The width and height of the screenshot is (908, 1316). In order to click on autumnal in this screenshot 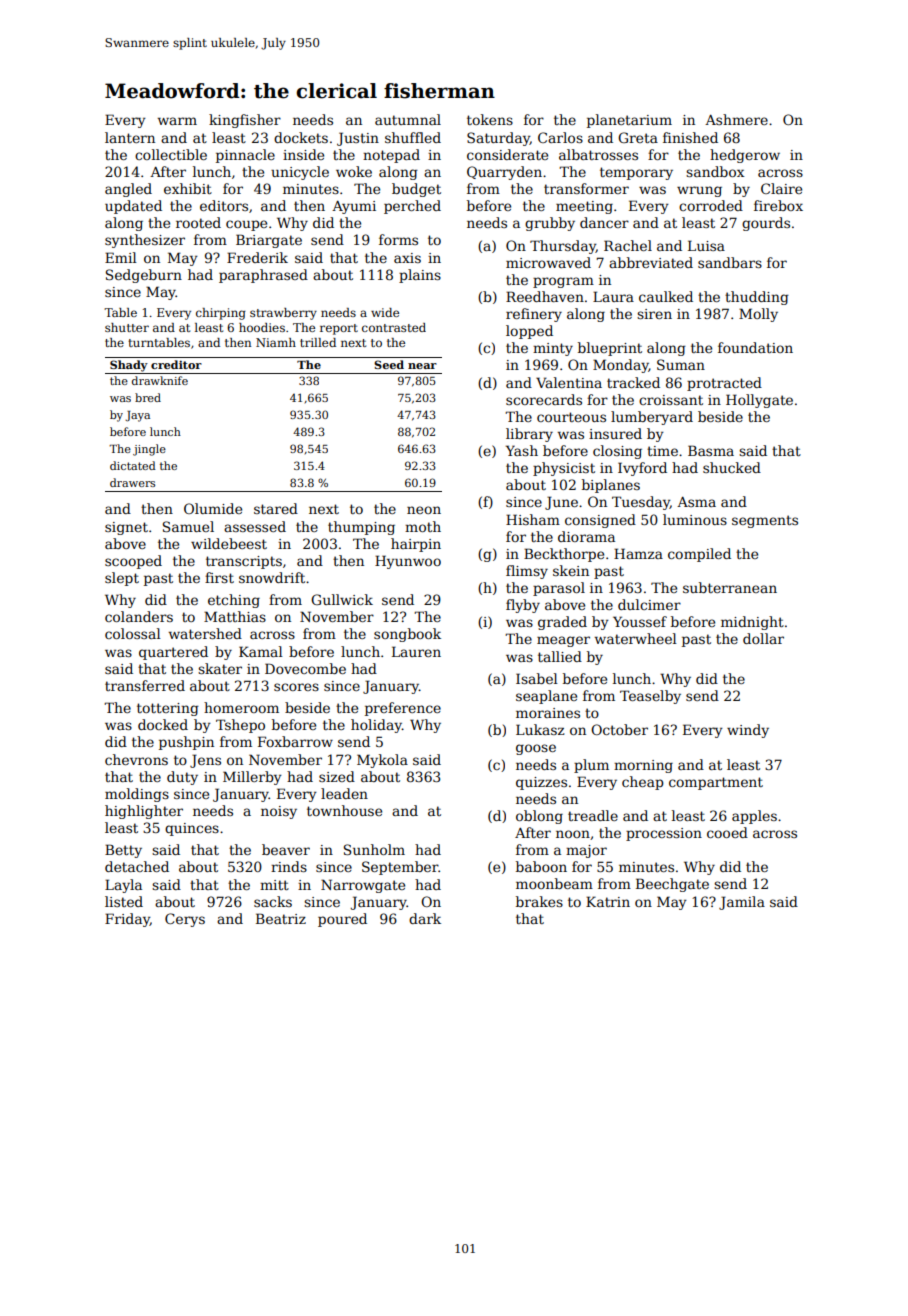, I will do `click(408, 119)`.
